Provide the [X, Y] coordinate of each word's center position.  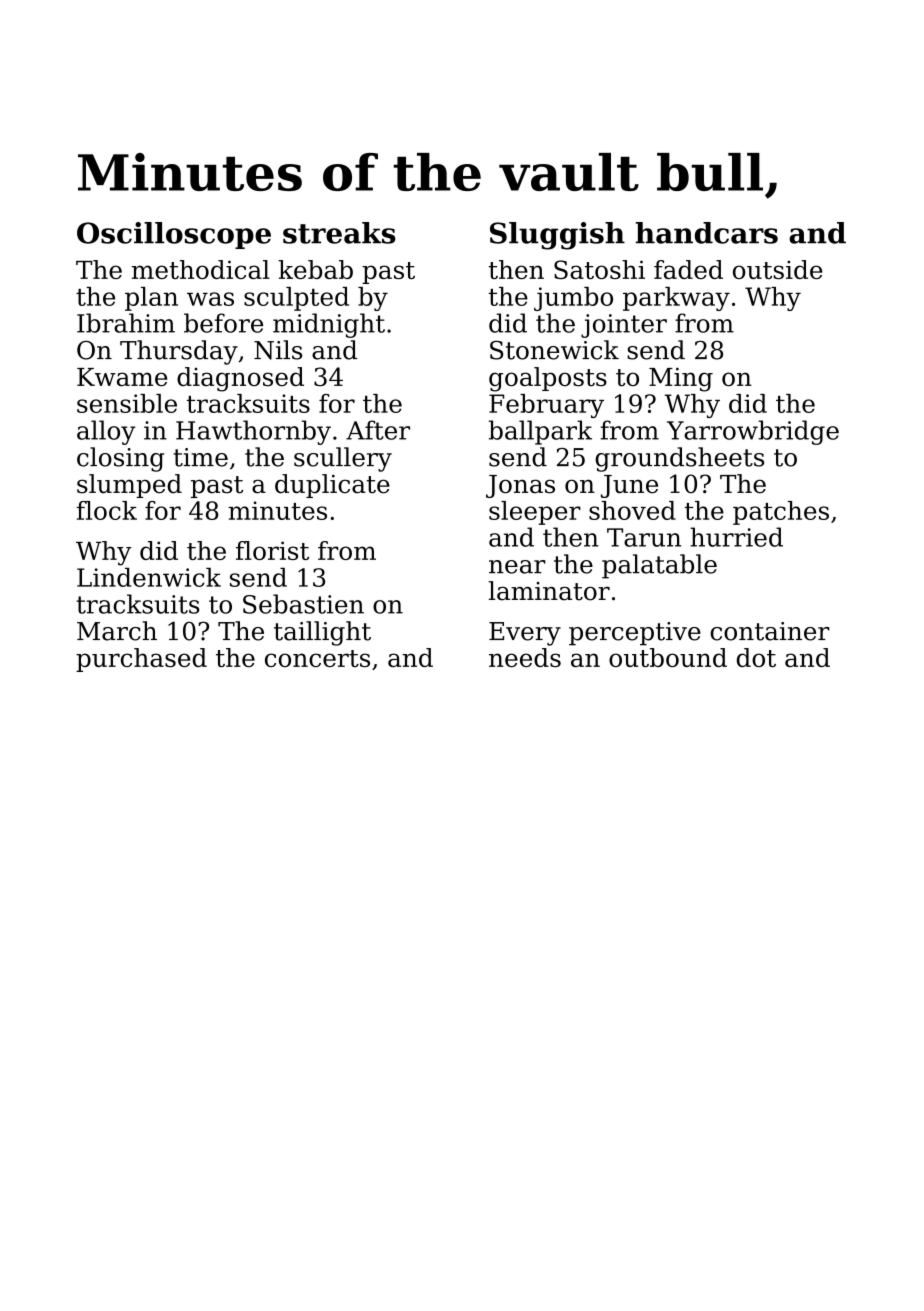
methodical [201, 269]
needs [525, 657]
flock [107, 510]
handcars [706, 233]
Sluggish [557, 236]
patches [781, 513]
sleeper [535, 513]
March [117, 631]
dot [756, 657]
